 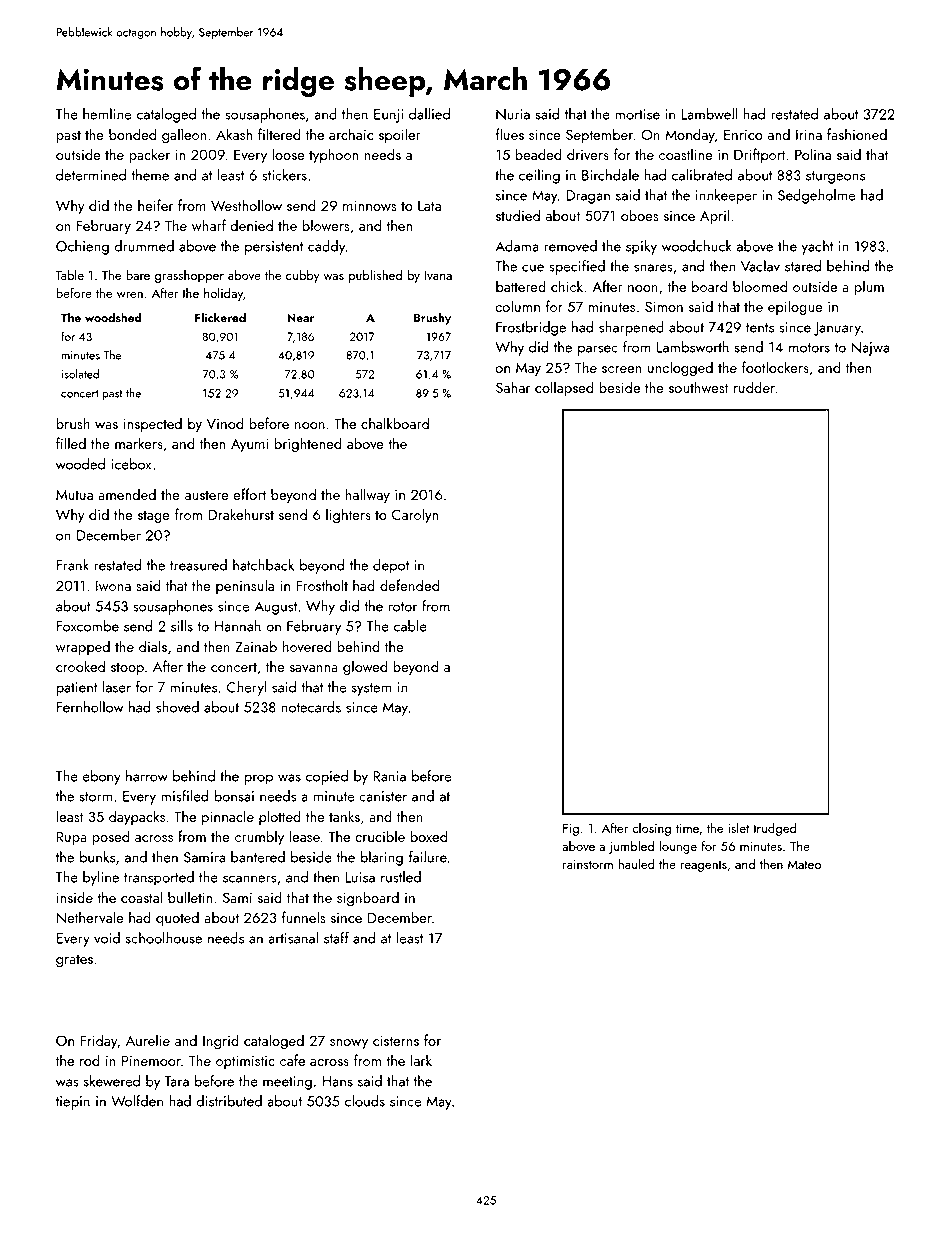 What do you see at coordinates (371, 689) in the page?
I see `system` at bounding box center [371, 689].
